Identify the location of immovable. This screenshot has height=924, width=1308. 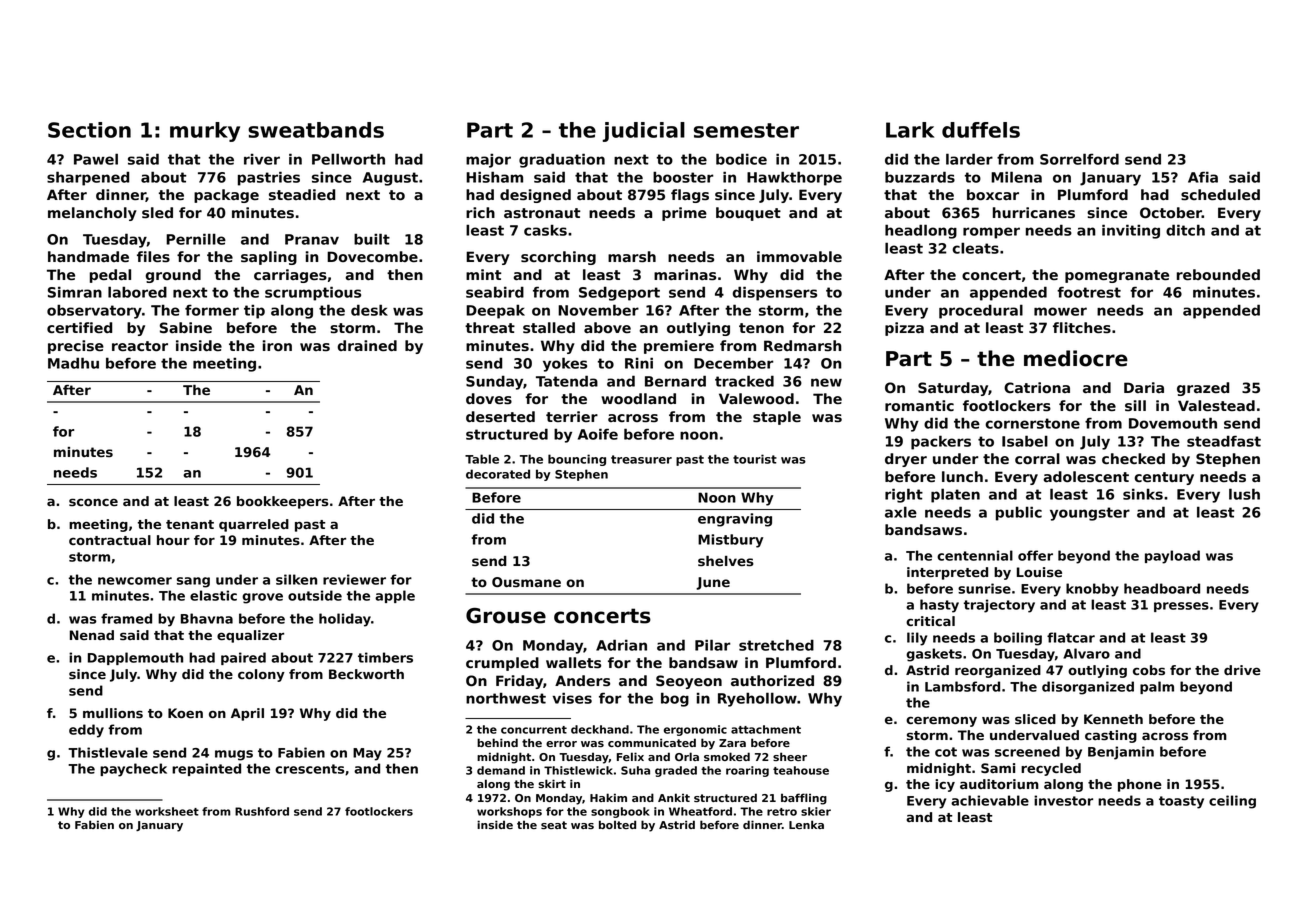
(799, 256).
